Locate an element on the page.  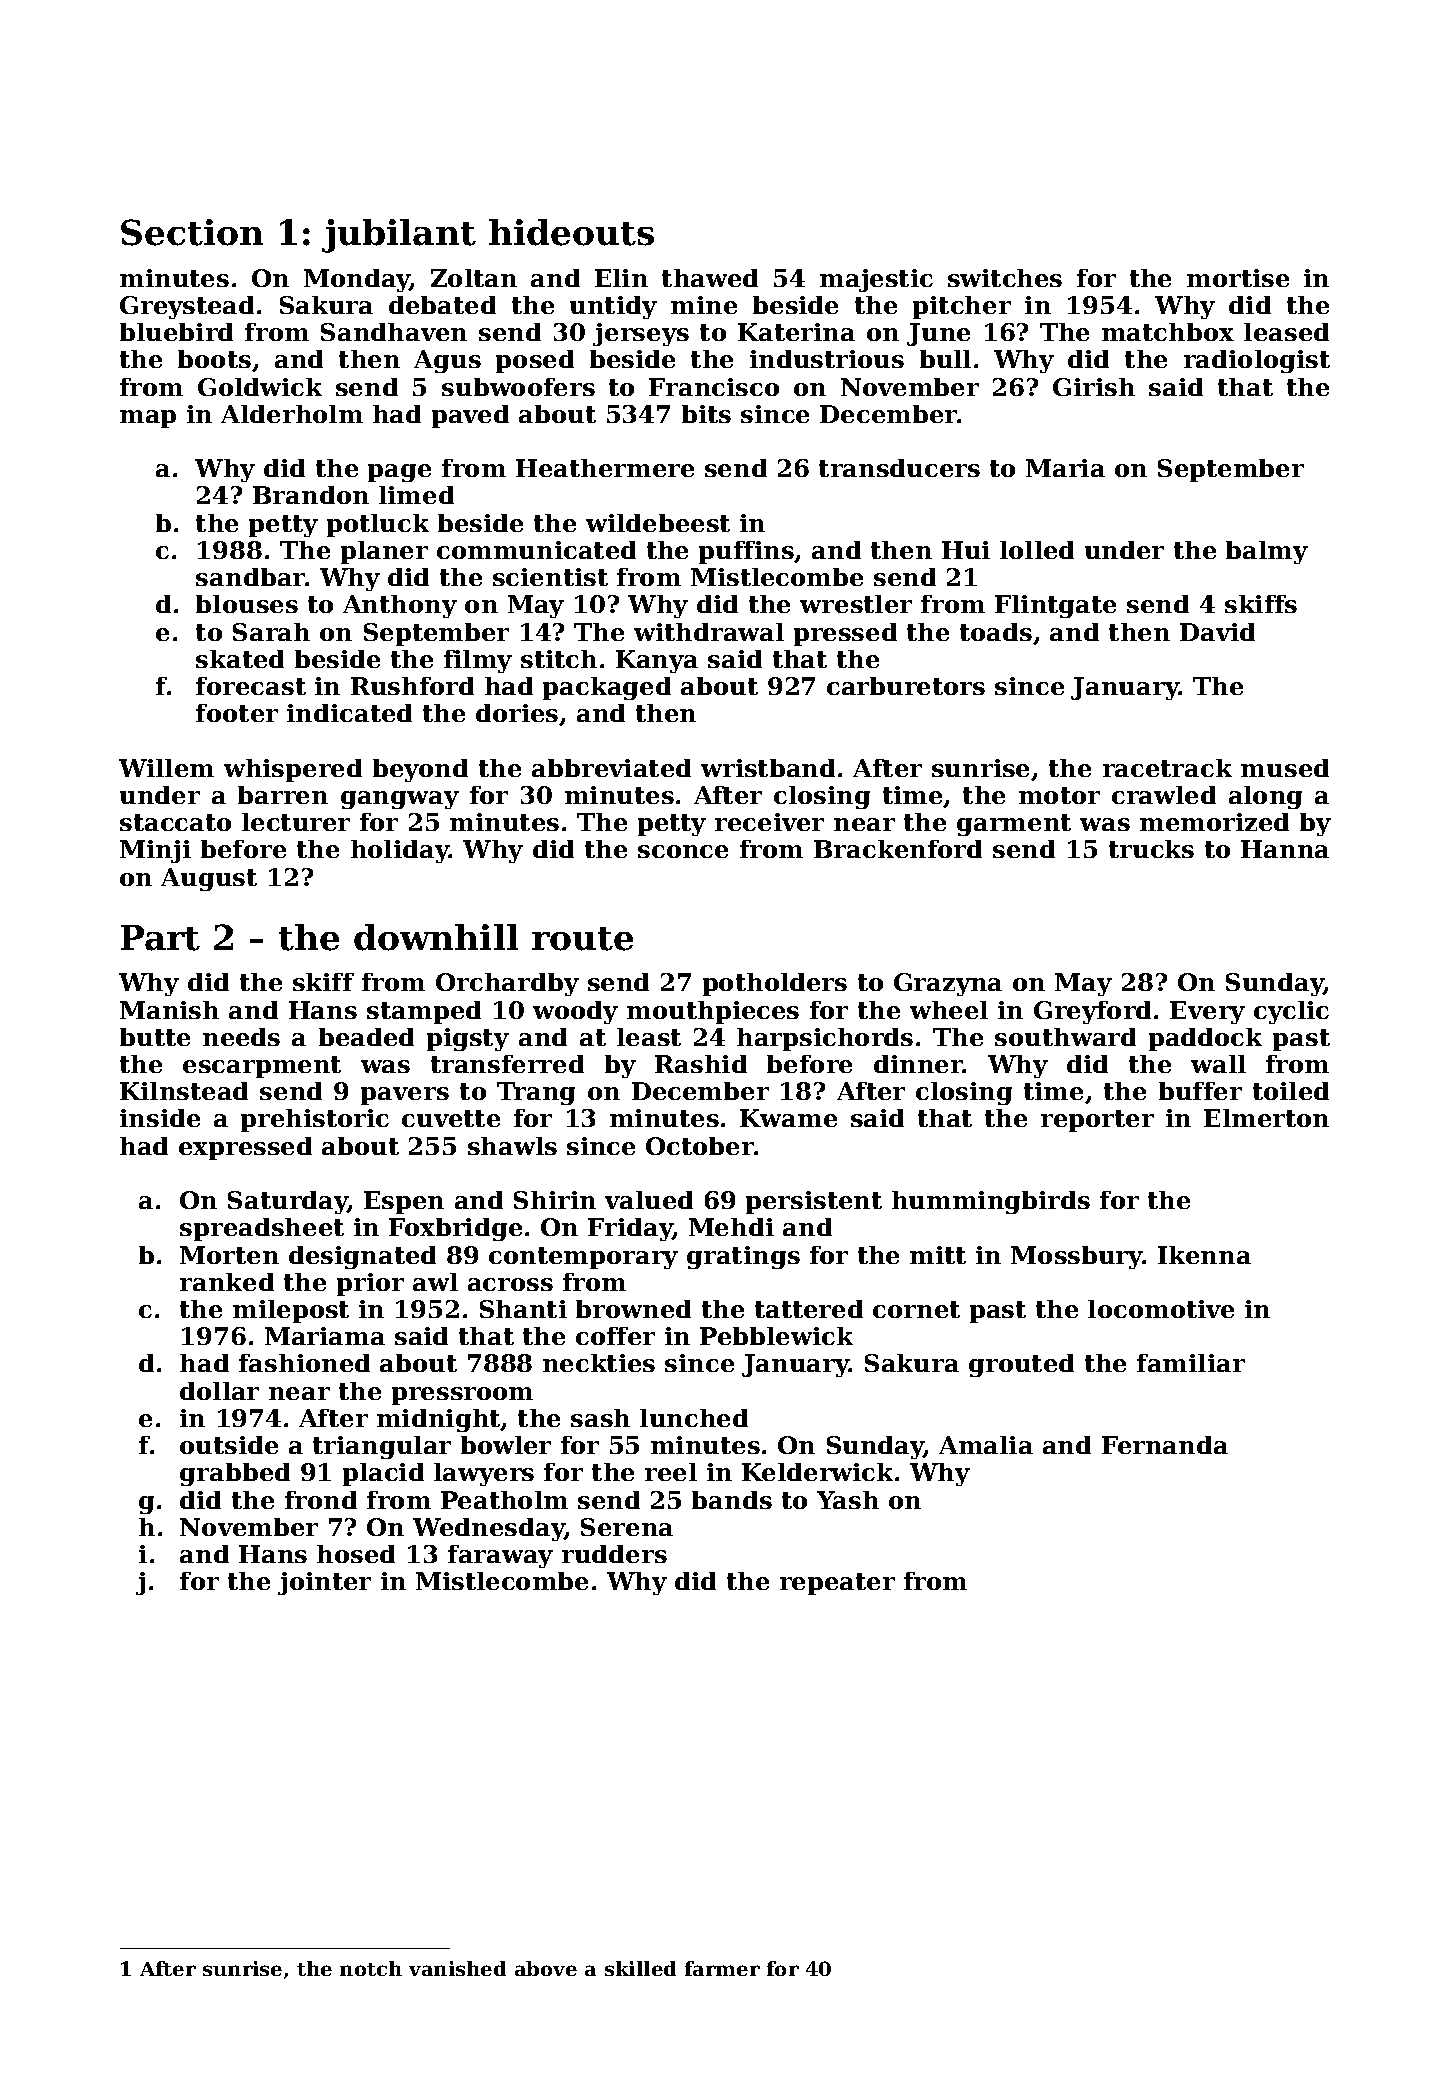
map is located at coordinates (148, 419).
